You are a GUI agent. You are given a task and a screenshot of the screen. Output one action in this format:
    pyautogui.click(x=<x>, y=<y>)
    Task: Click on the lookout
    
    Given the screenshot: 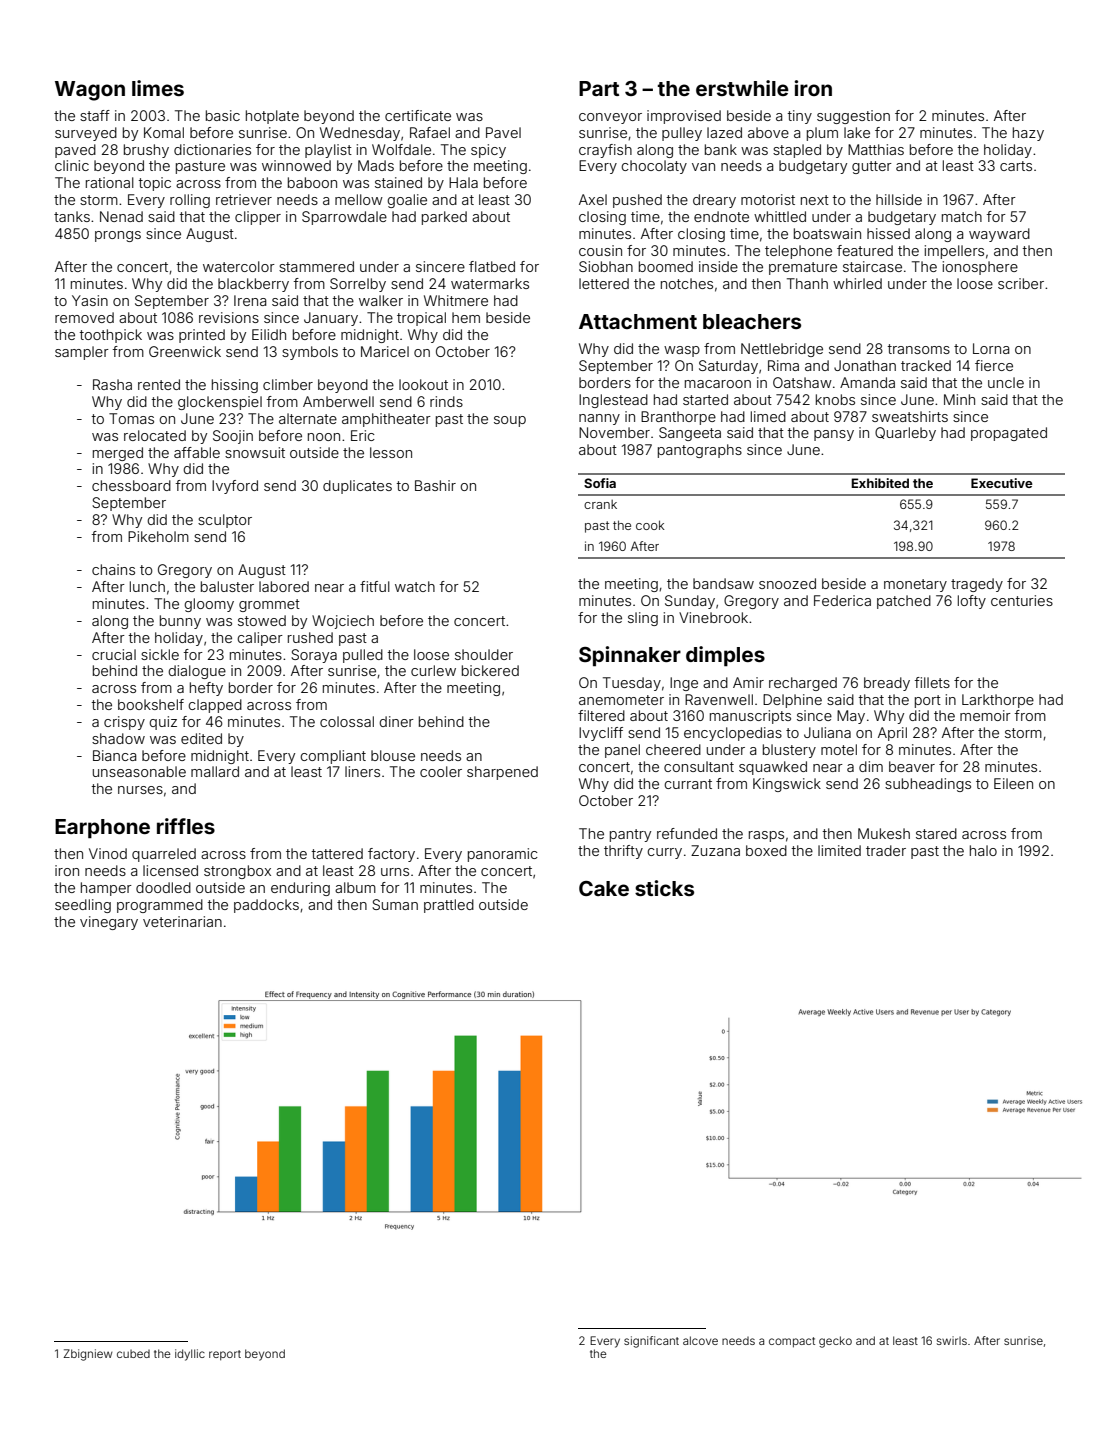 What is the action you would take?
    pyautogui.click(x=423, y=384)
